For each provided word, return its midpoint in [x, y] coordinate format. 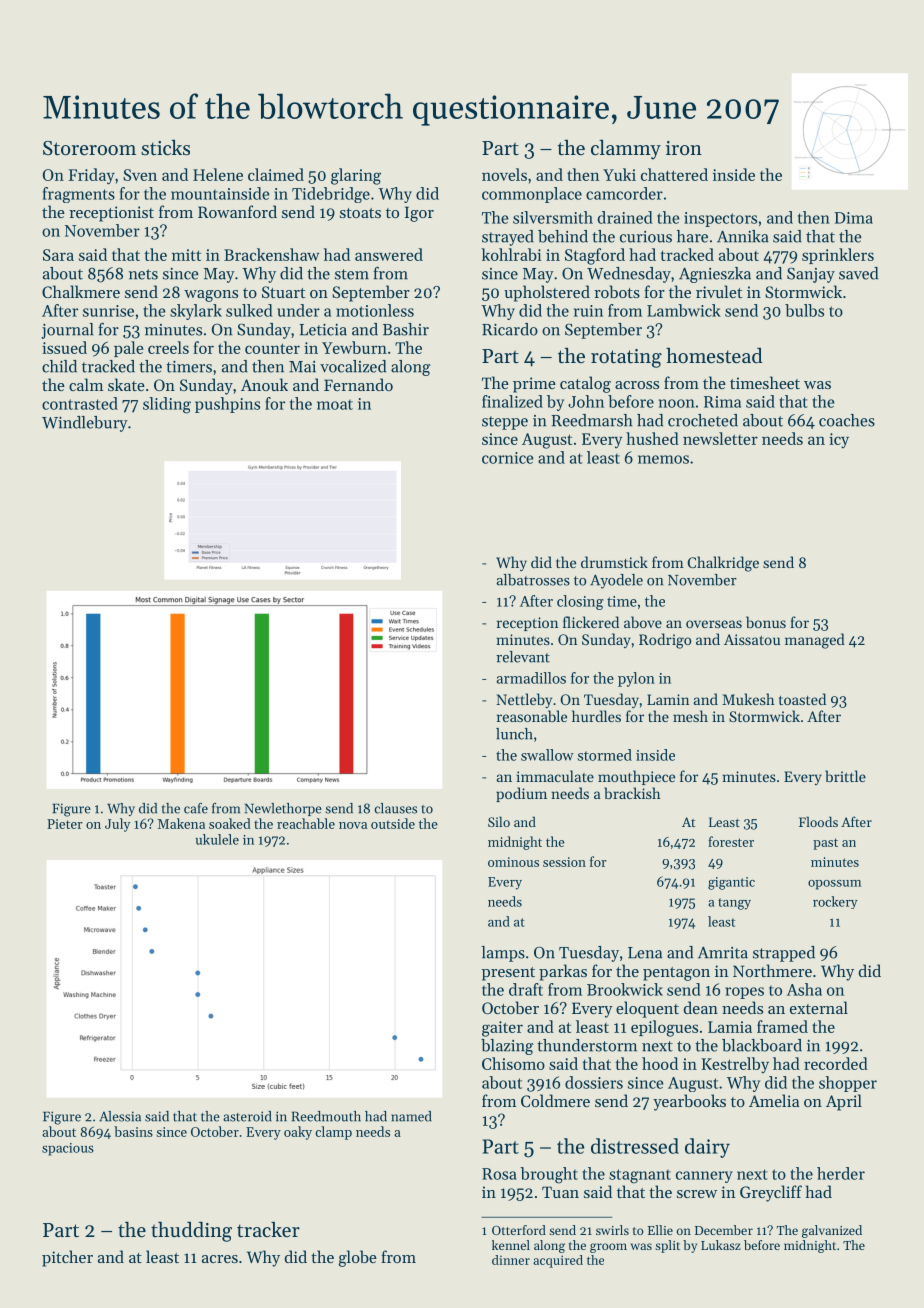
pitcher [67, 1258]
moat [335, 405]
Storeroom [89, 148]
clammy [626, 149]
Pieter [65, 824]
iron [684, 148]
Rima [722, 402]
